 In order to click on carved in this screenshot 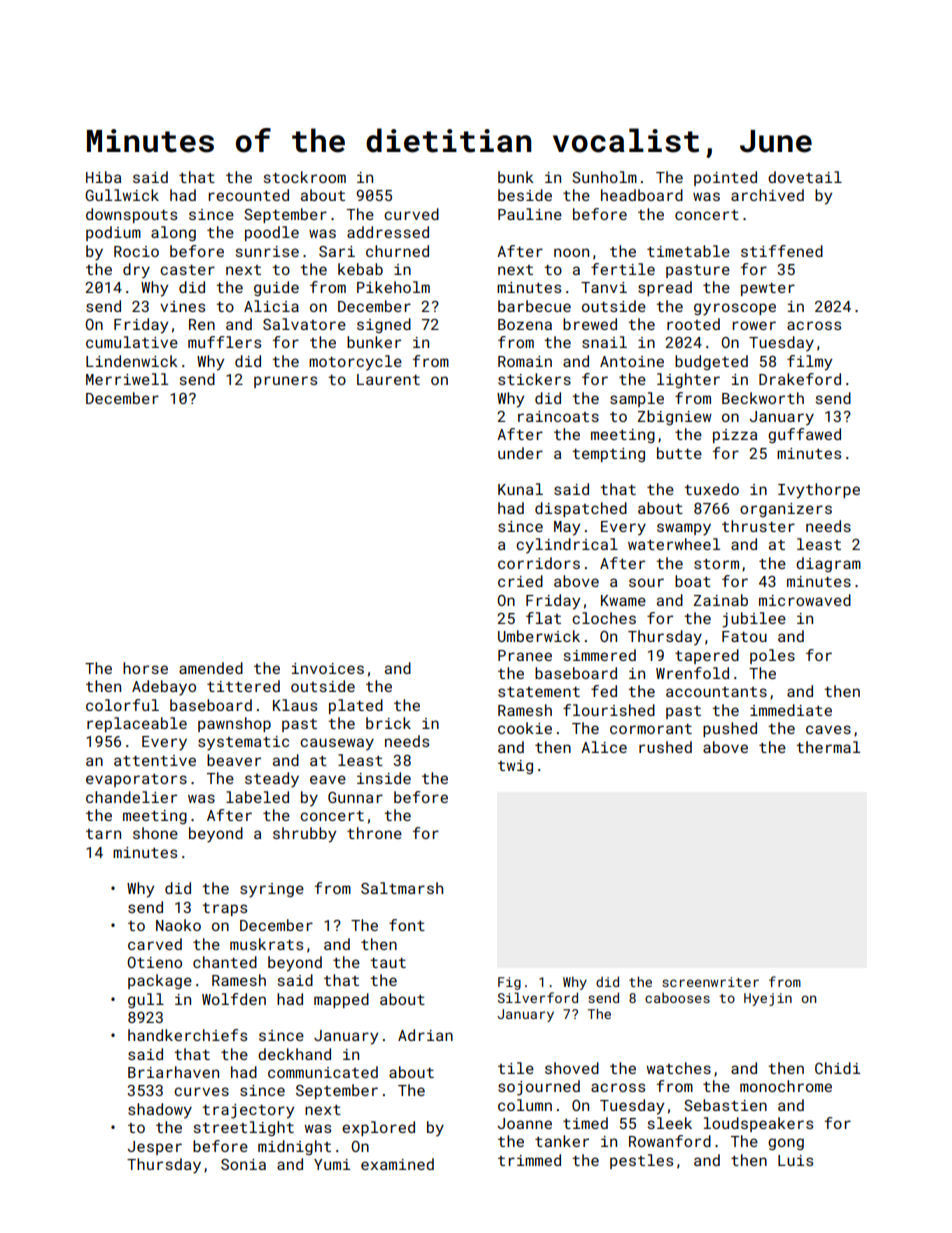, I will do `click(155, 944)`.
